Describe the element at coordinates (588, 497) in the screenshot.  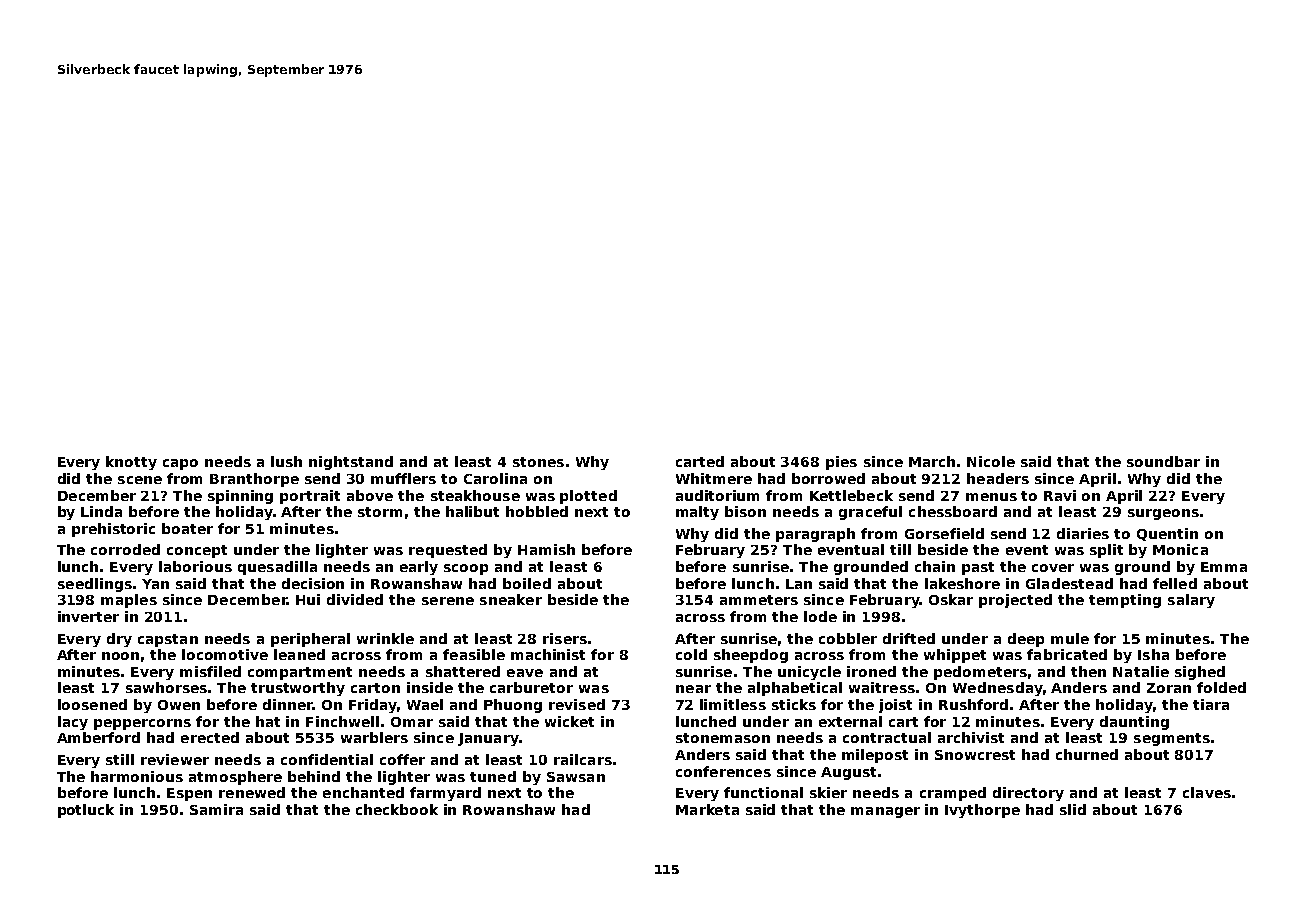
I see `plotted` at that location.
